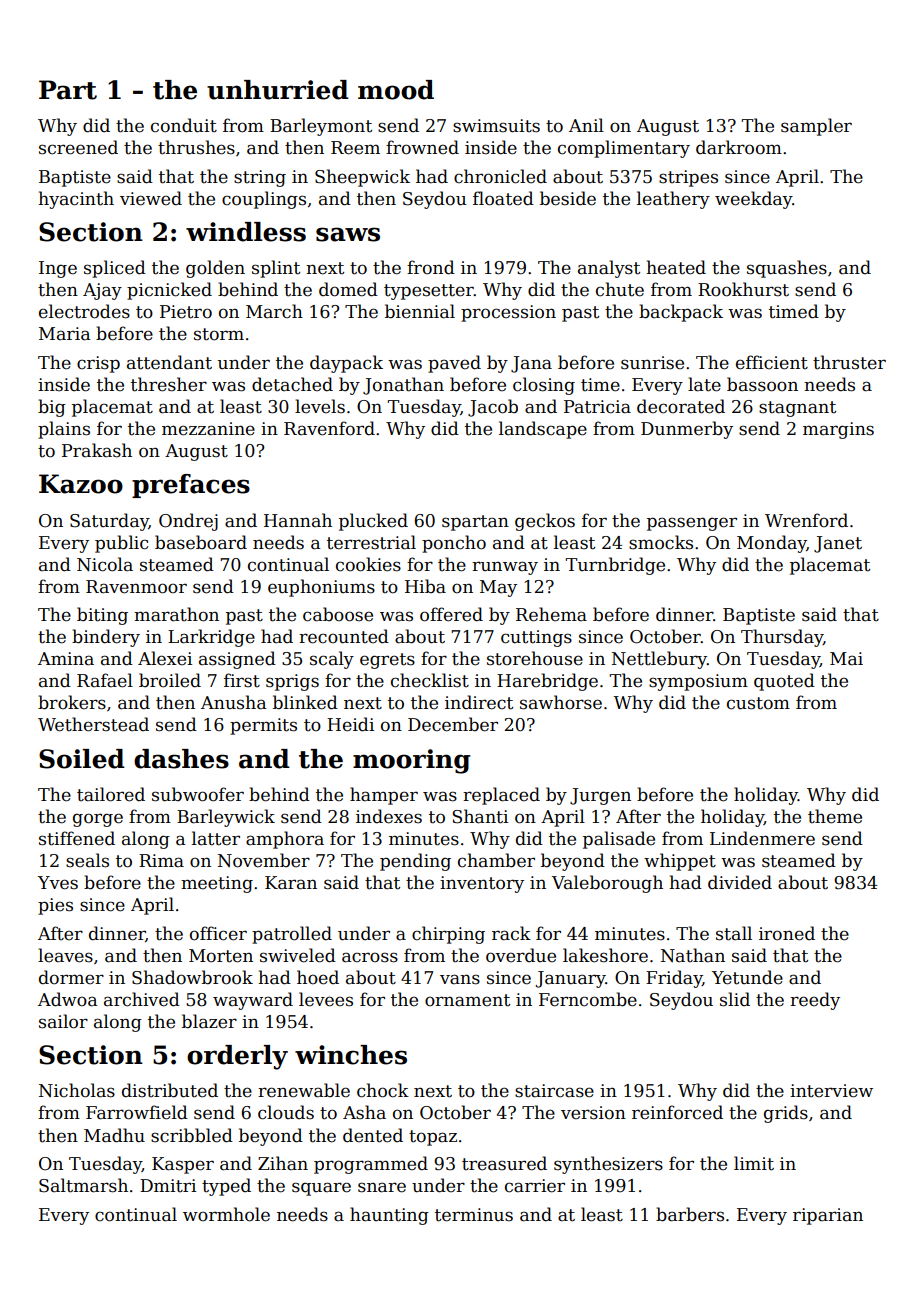  Describe the element at coordinates (170, 680) in the page. I see `broiled` at that location.
